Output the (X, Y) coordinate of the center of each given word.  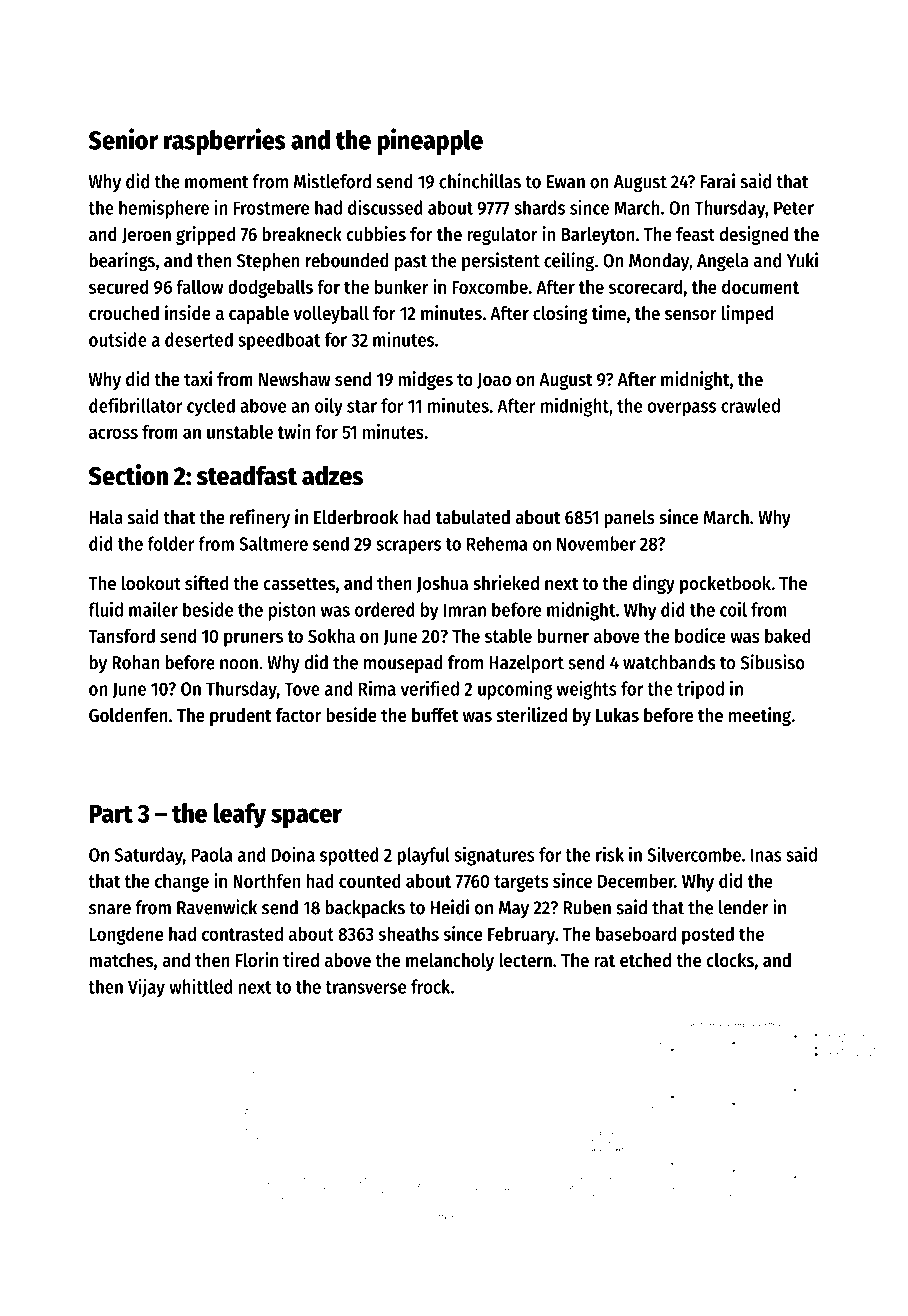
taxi (198, 378)
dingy (654, 584)
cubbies (376, 234)
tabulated (473, 517)
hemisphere (164, 209)
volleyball (331, 315)
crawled (750, 405)
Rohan (135, 662)
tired (301, 960)
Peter (794, 208)
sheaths (408, 933)
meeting (760, 716)
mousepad (403, 664)
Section (128, 475)
